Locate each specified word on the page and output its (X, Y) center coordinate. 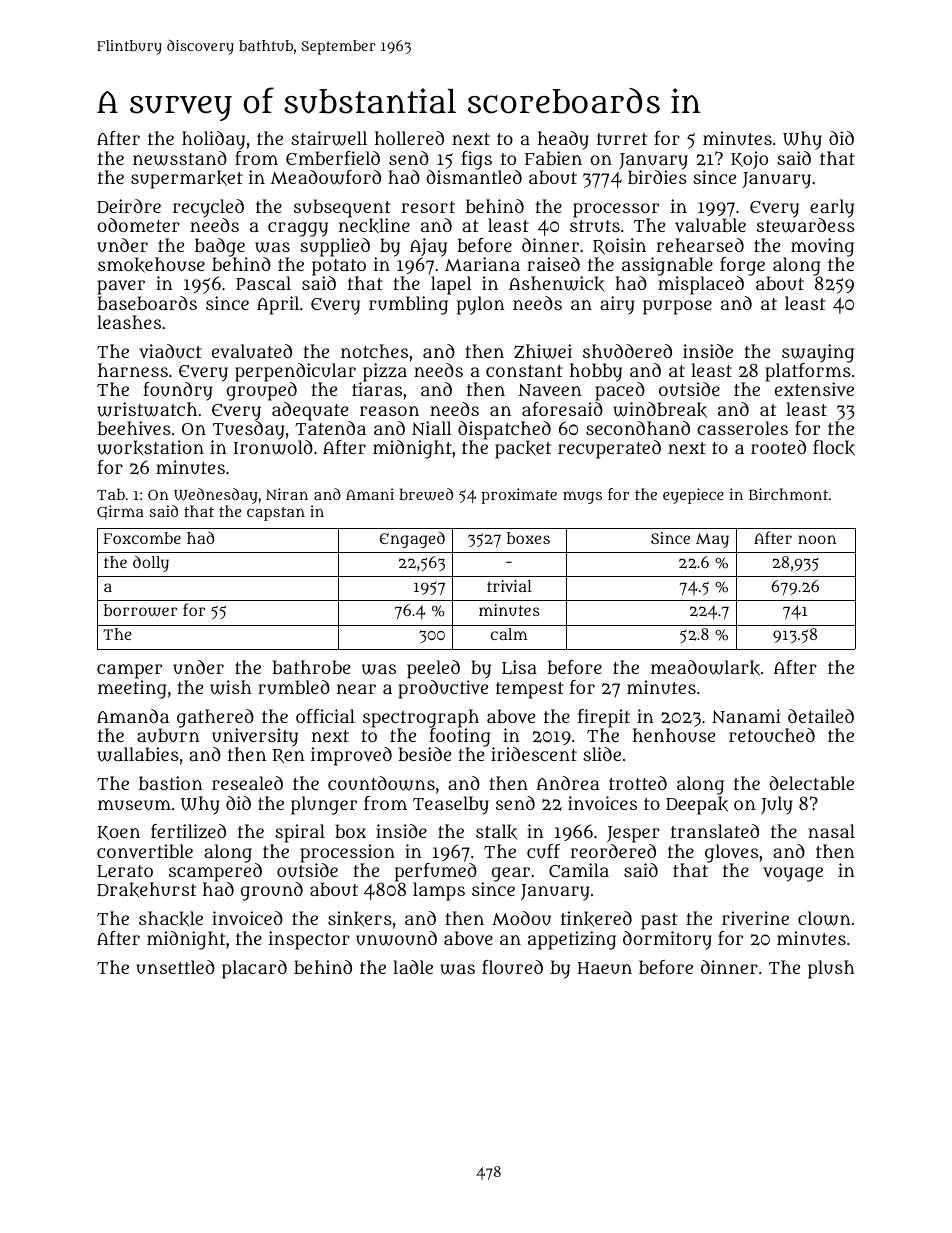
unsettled (175, 967)
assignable (667, 266)
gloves (731, 853)
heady (563, 140)
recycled (208, 208)
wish (231, 687)
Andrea (568, 783)
